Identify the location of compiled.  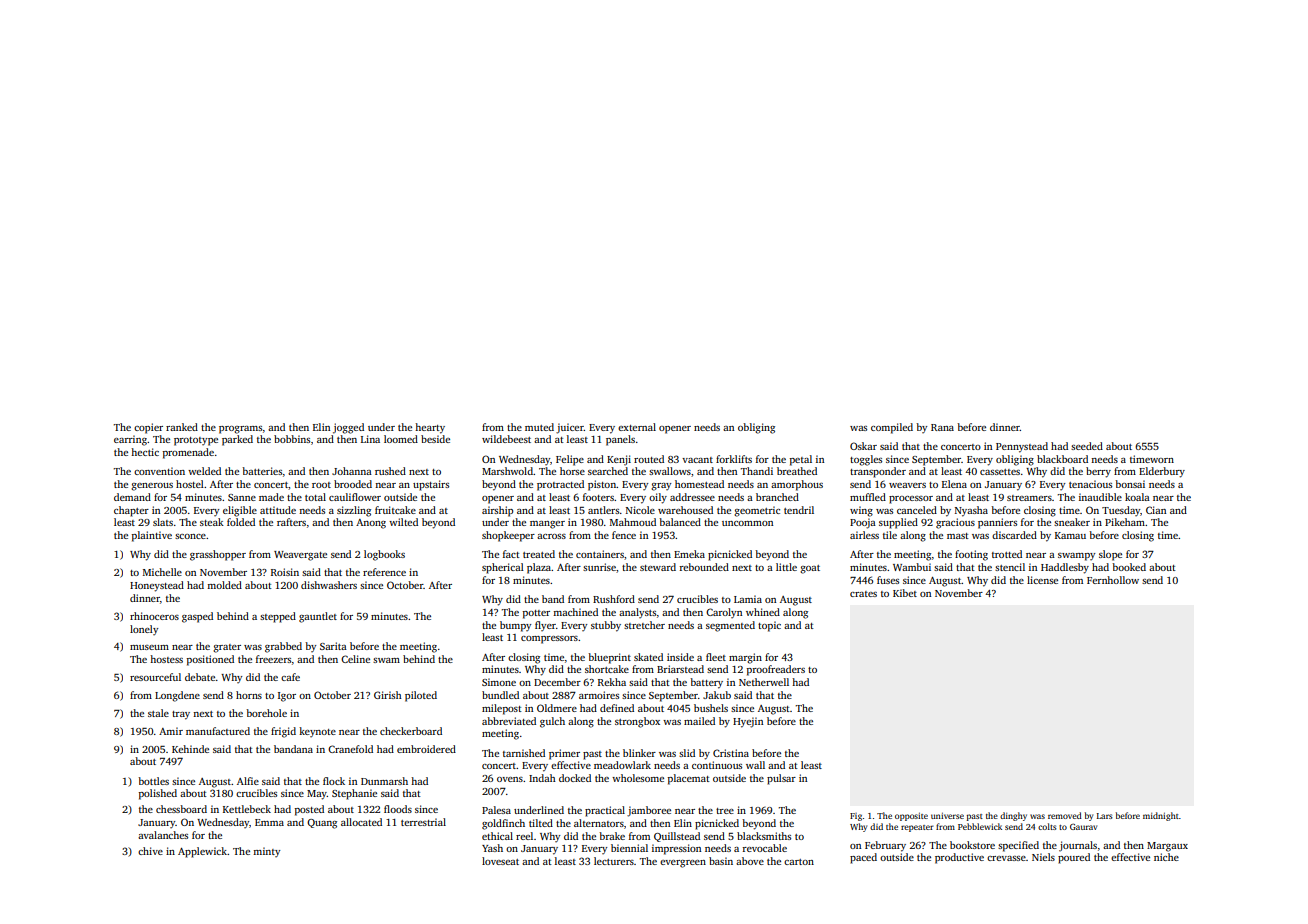
(892, 428).
